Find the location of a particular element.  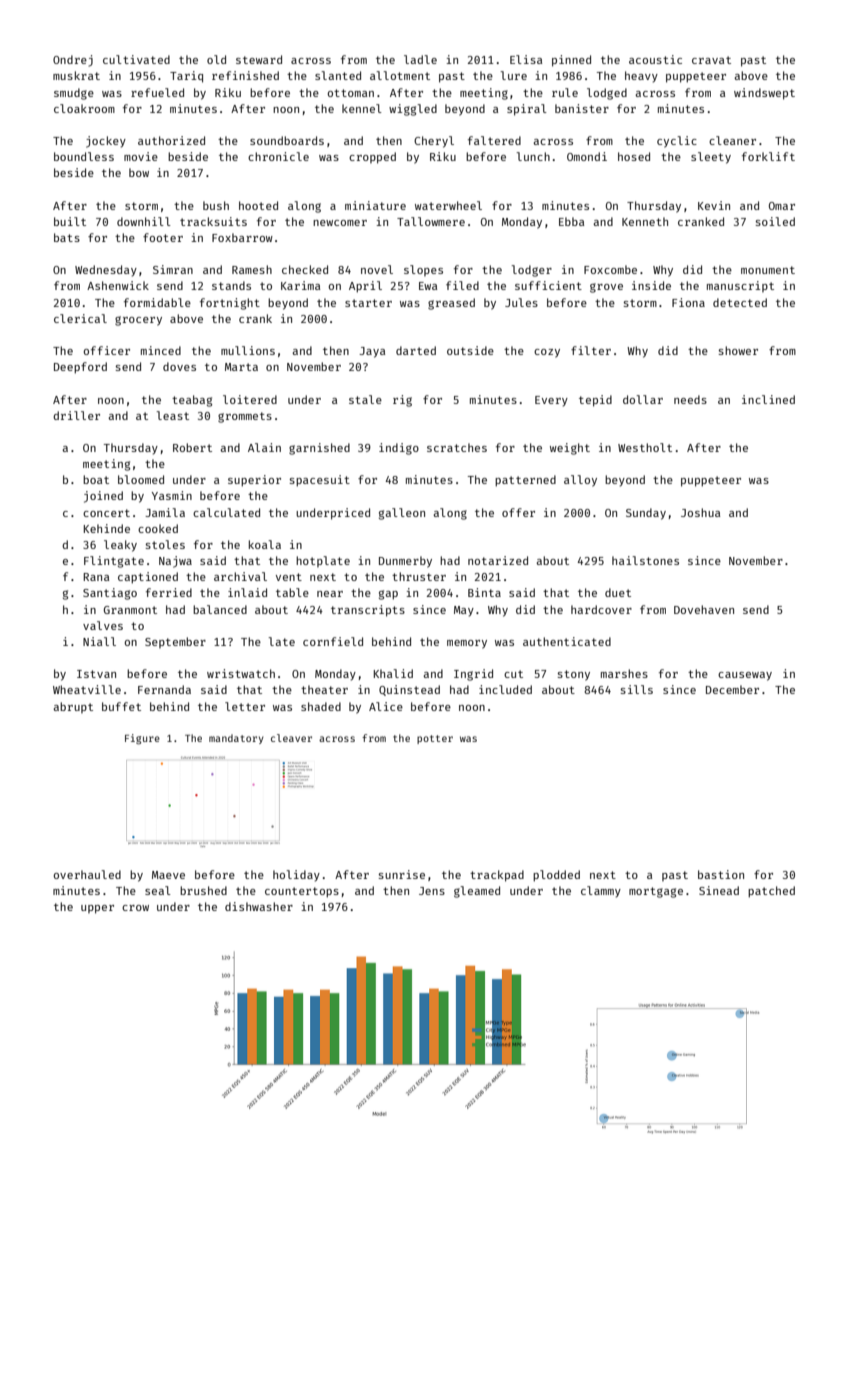

clammy is located at coordinates (601, 892).
